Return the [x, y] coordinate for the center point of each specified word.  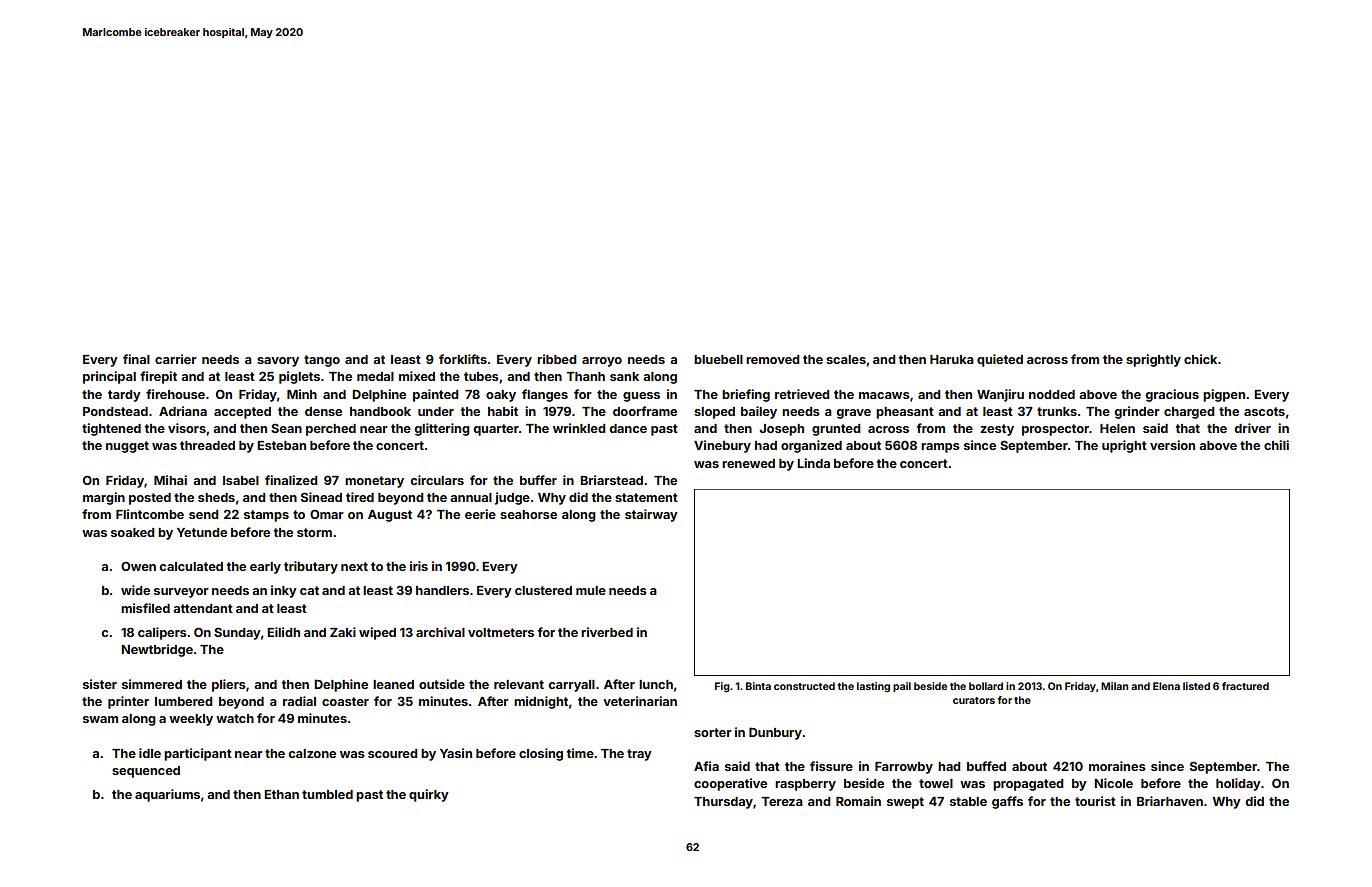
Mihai [170, 480]
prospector [1055, 430]
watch [235, 718]
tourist [1095, 801]
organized [811, 446]
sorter [713, 732]
